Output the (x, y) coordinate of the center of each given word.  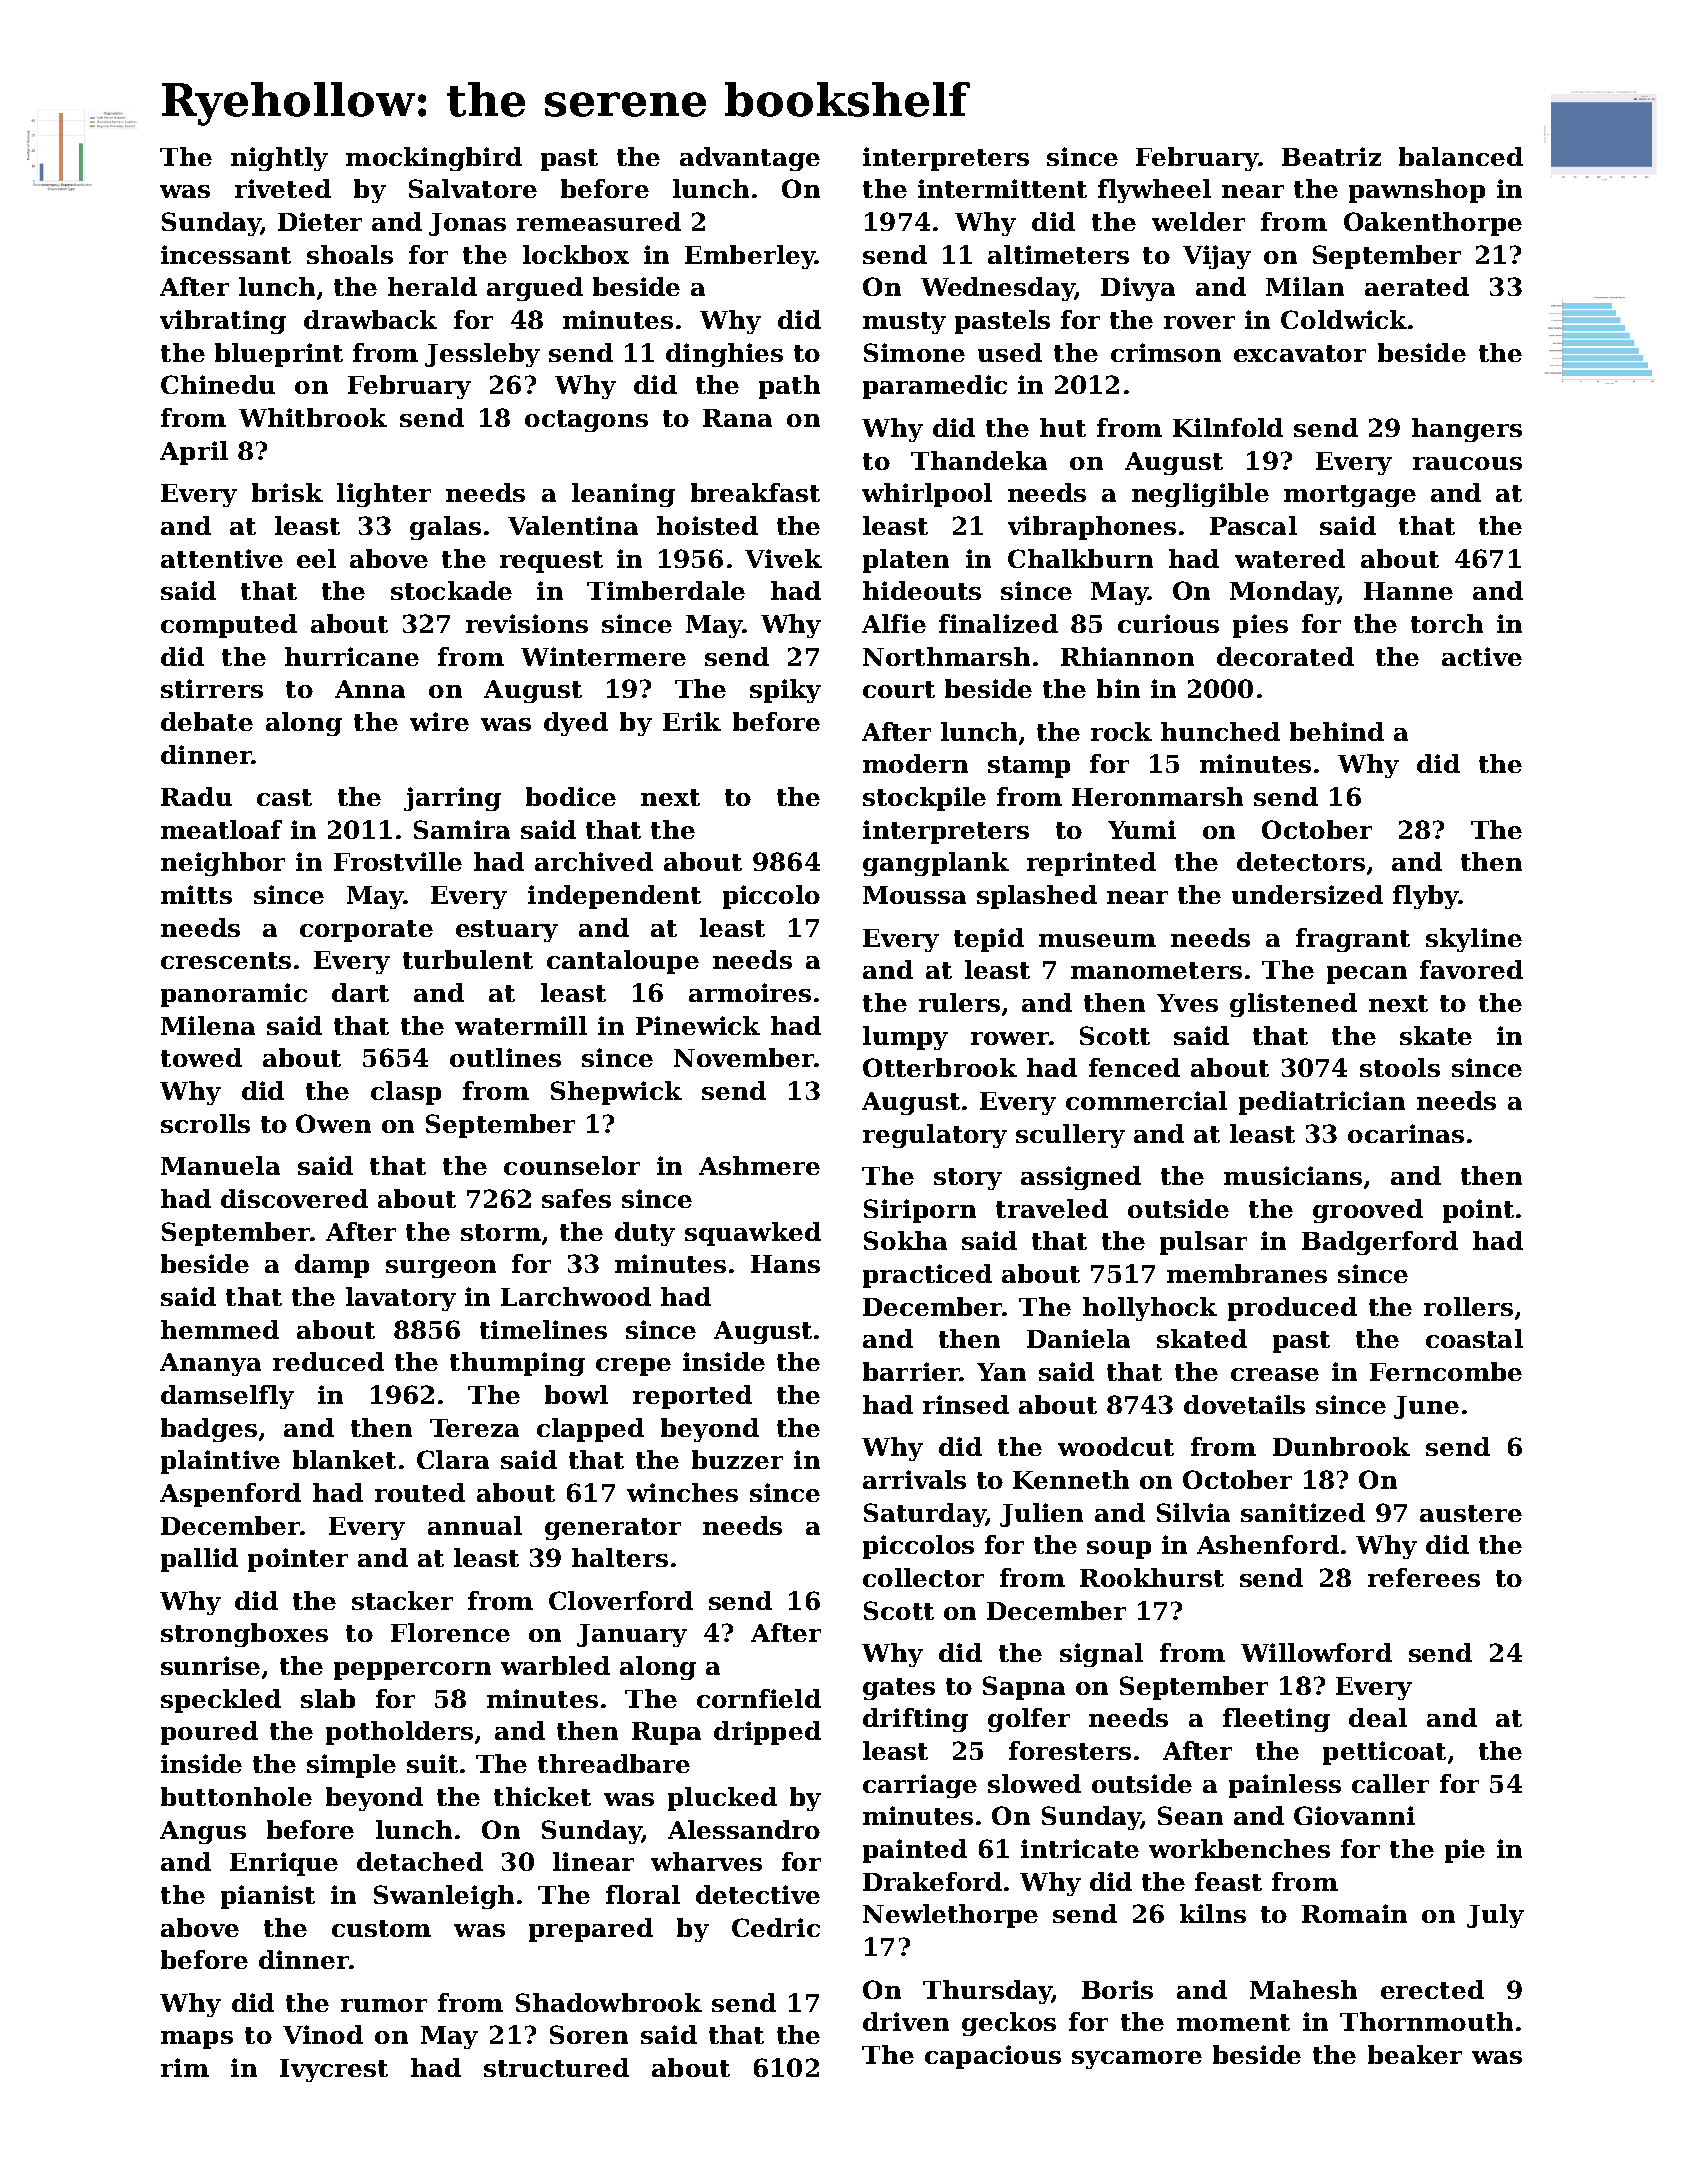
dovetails (1244, 1404)
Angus (203, 1832)
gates (899, 1689)
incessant (226, 254)
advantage (750, 159)
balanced (1461, 156)
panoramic (234, 995)
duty (645, 1234)
